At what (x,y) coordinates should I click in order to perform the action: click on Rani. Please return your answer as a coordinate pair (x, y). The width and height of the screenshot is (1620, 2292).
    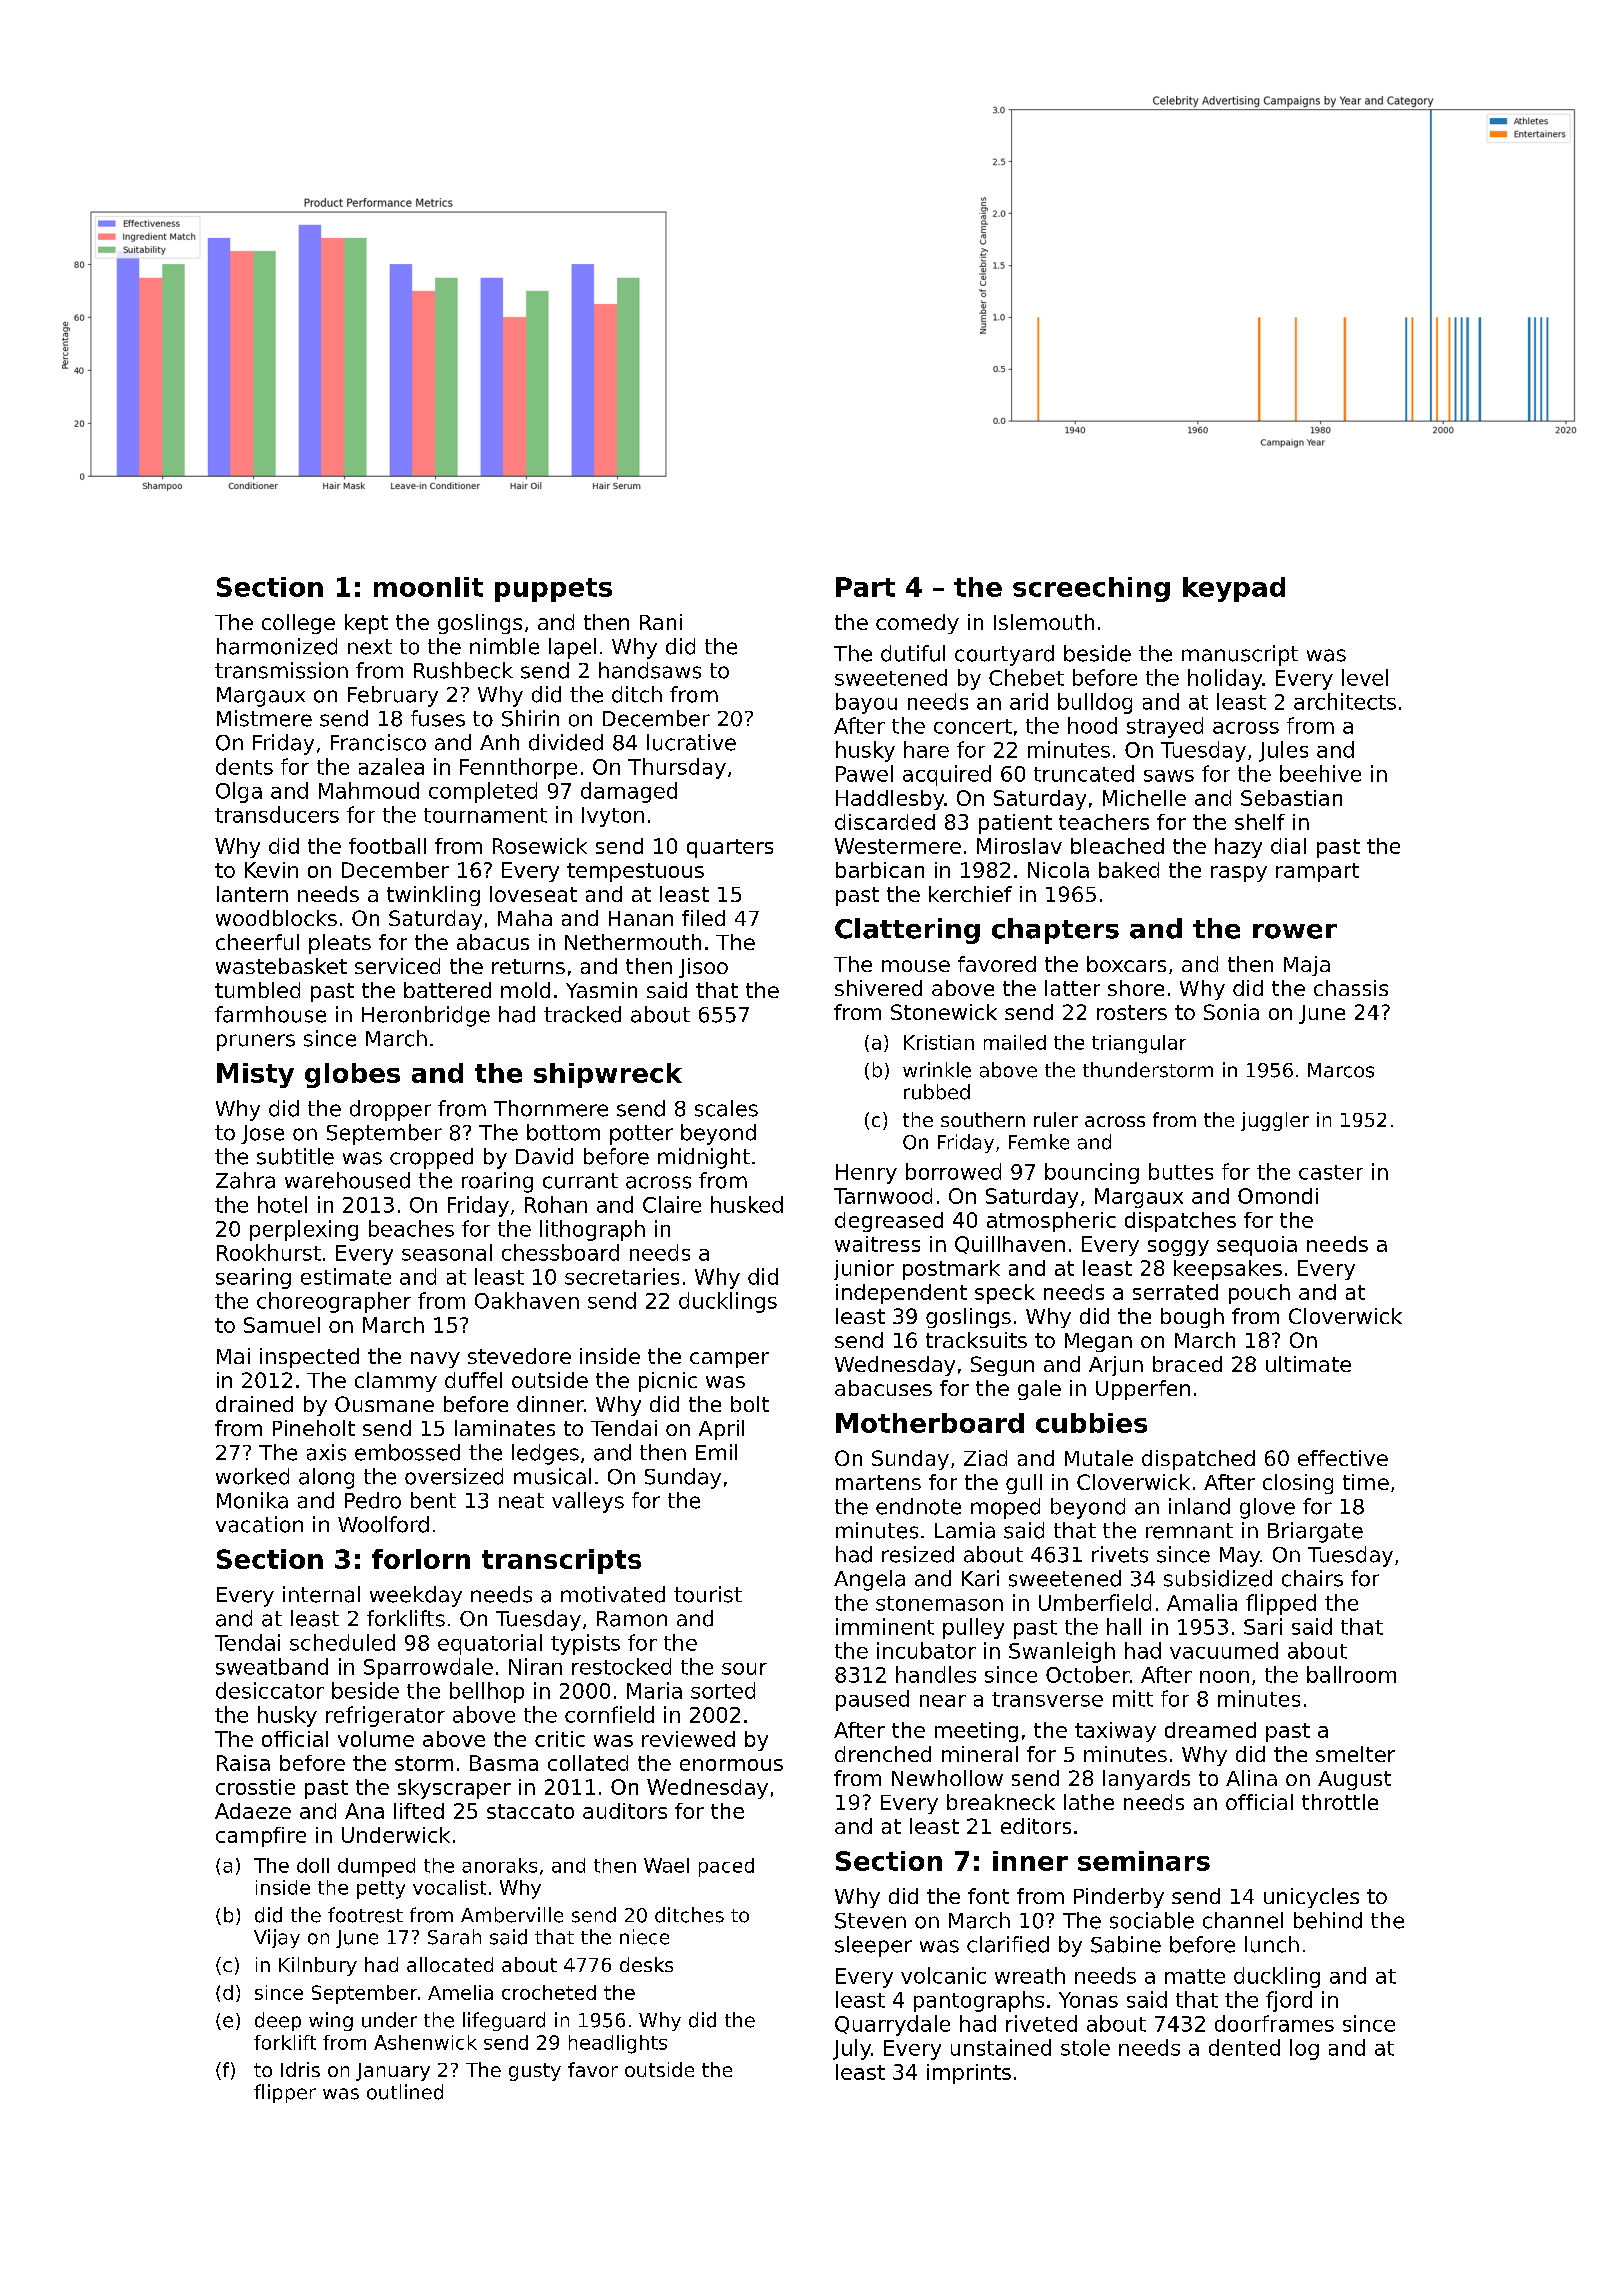
    Looking at the image, I should click on (661, 622).
